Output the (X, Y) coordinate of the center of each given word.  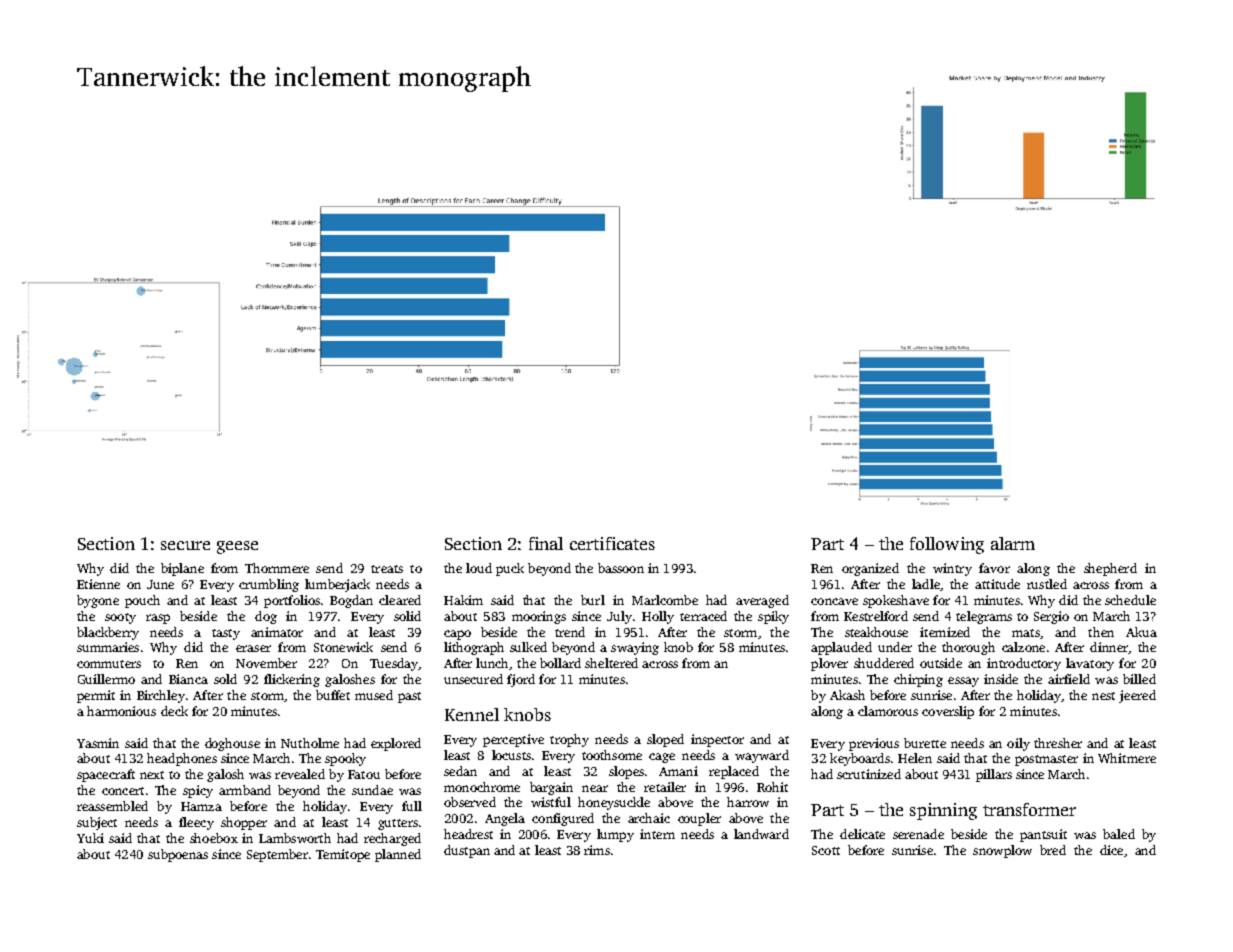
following (947, 545)
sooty (120, 618)
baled (1119, 834)
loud (479, 568)
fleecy (196, 823)
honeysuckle (614, 803)
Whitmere (1127, 758)
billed (1139, 679)
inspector (717, 740)
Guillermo (106, 679)
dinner (1109, 647)
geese (237, 547)
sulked (528, 647)
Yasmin (98, 743)
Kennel (472, 714)
